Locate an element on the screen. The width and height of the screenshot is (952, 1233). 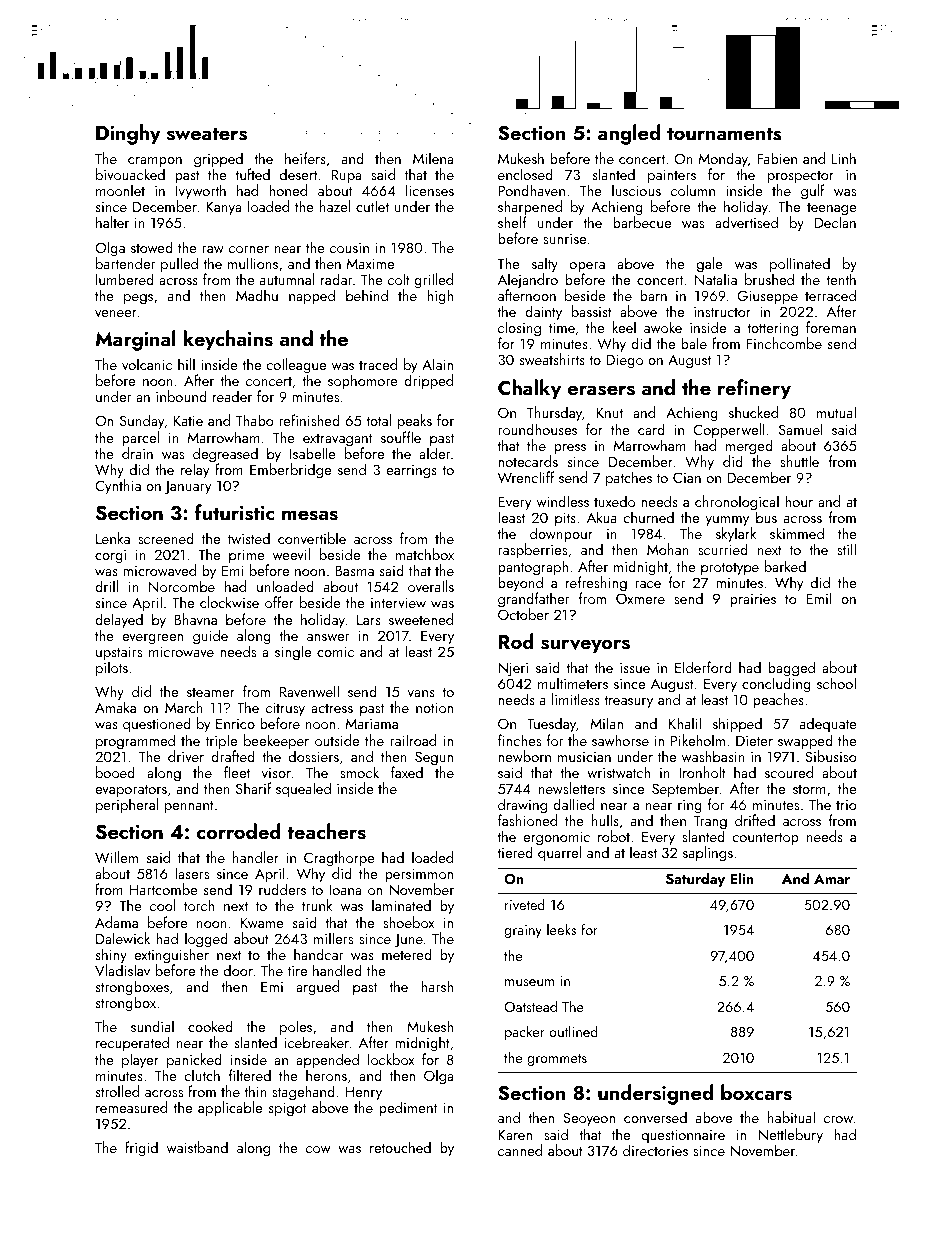
Emil is located at coordinates (819, 598).
